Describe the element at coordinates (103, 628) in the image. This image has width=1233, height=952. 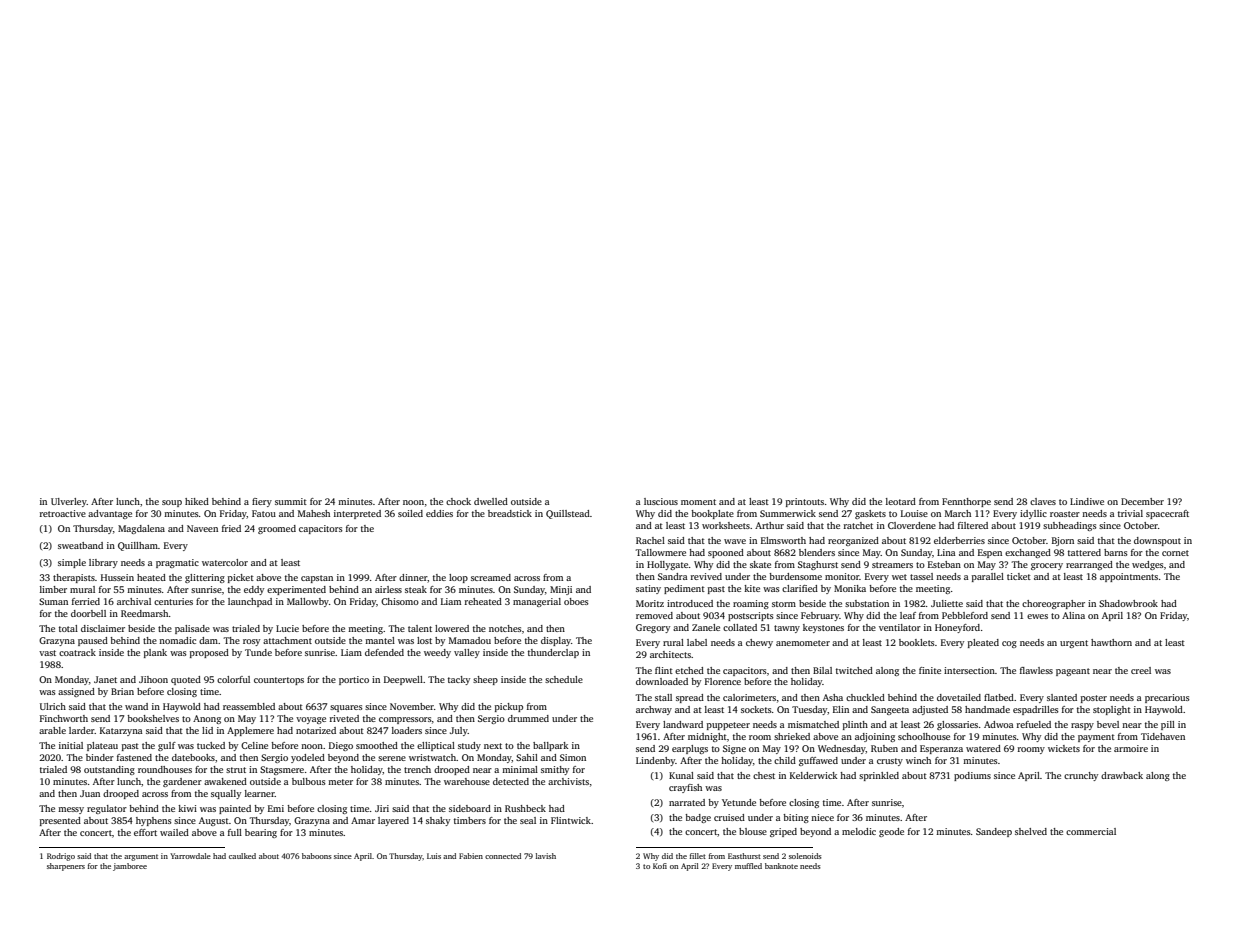
I see `disclaimer` at that location.
